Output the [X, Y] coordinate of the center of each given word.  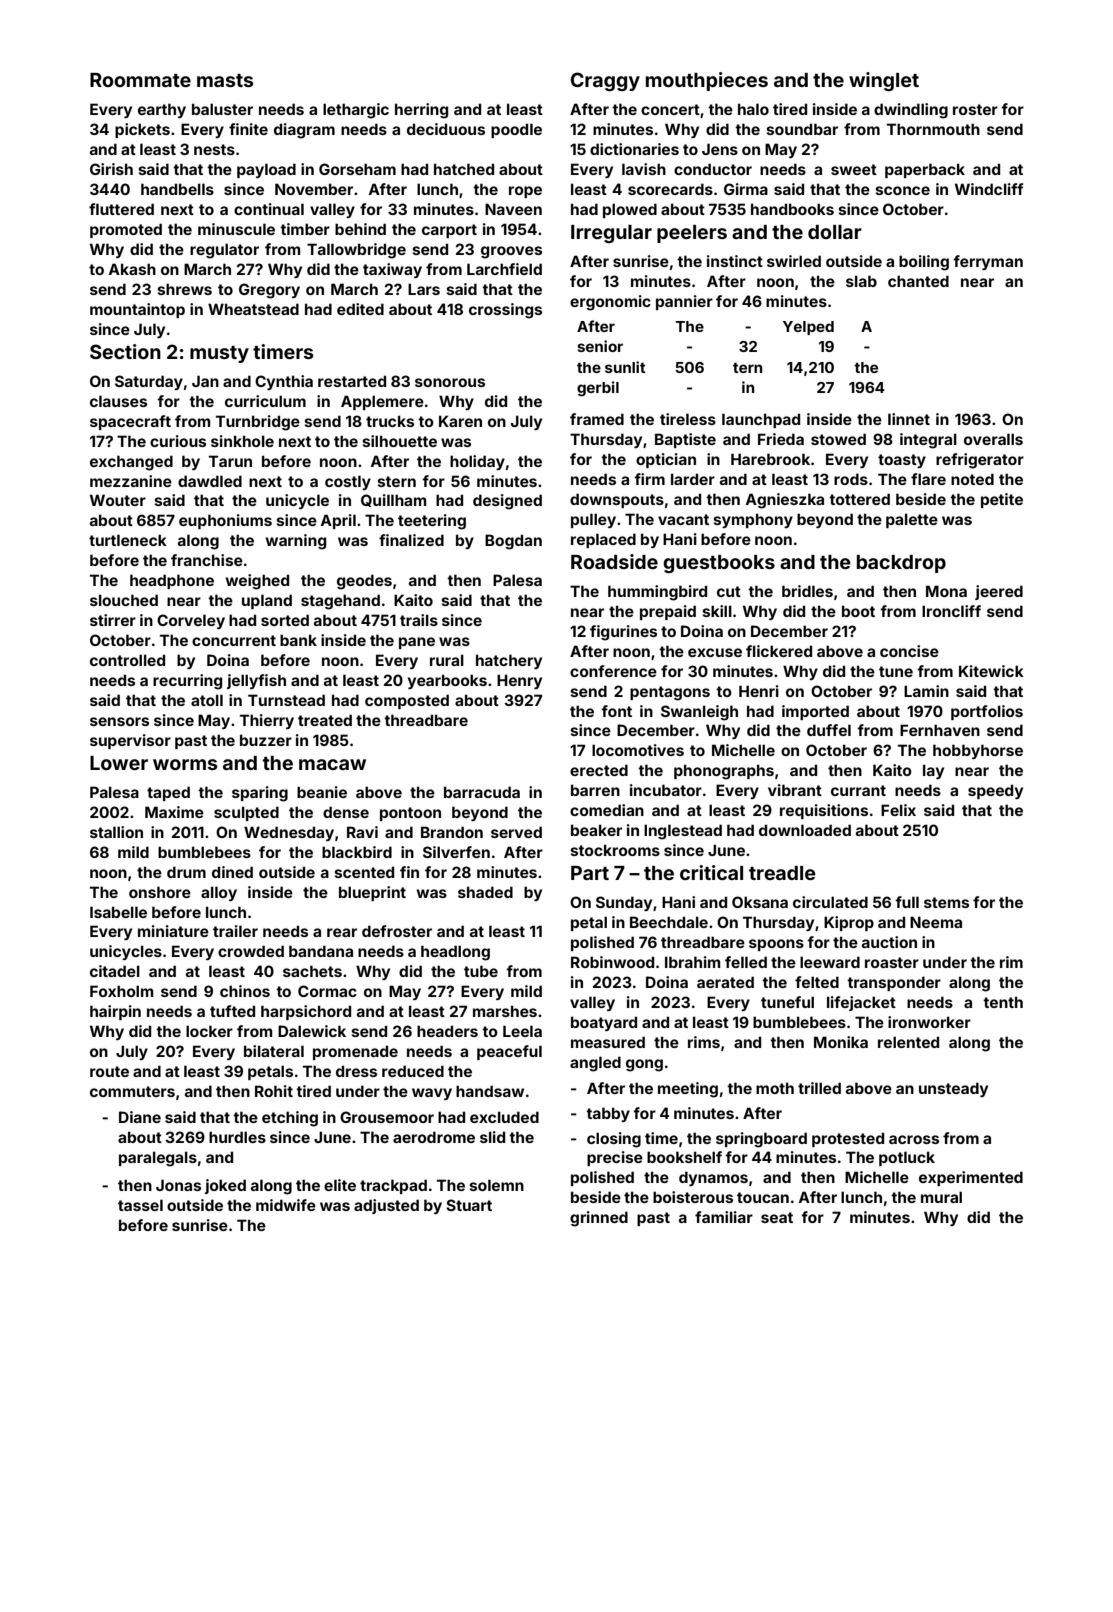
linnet [909, 419]
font [616, 711]
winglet [884, 81]
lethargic [356, 111]
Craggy [605, 81]
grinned [599, 1219]
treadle [782, 873]
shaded [485, 892]
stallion [116, 832]
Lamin [926, 691]
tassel [140, 1205]
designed [507, 502]
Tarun [230, 461]
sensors [119, 721]
